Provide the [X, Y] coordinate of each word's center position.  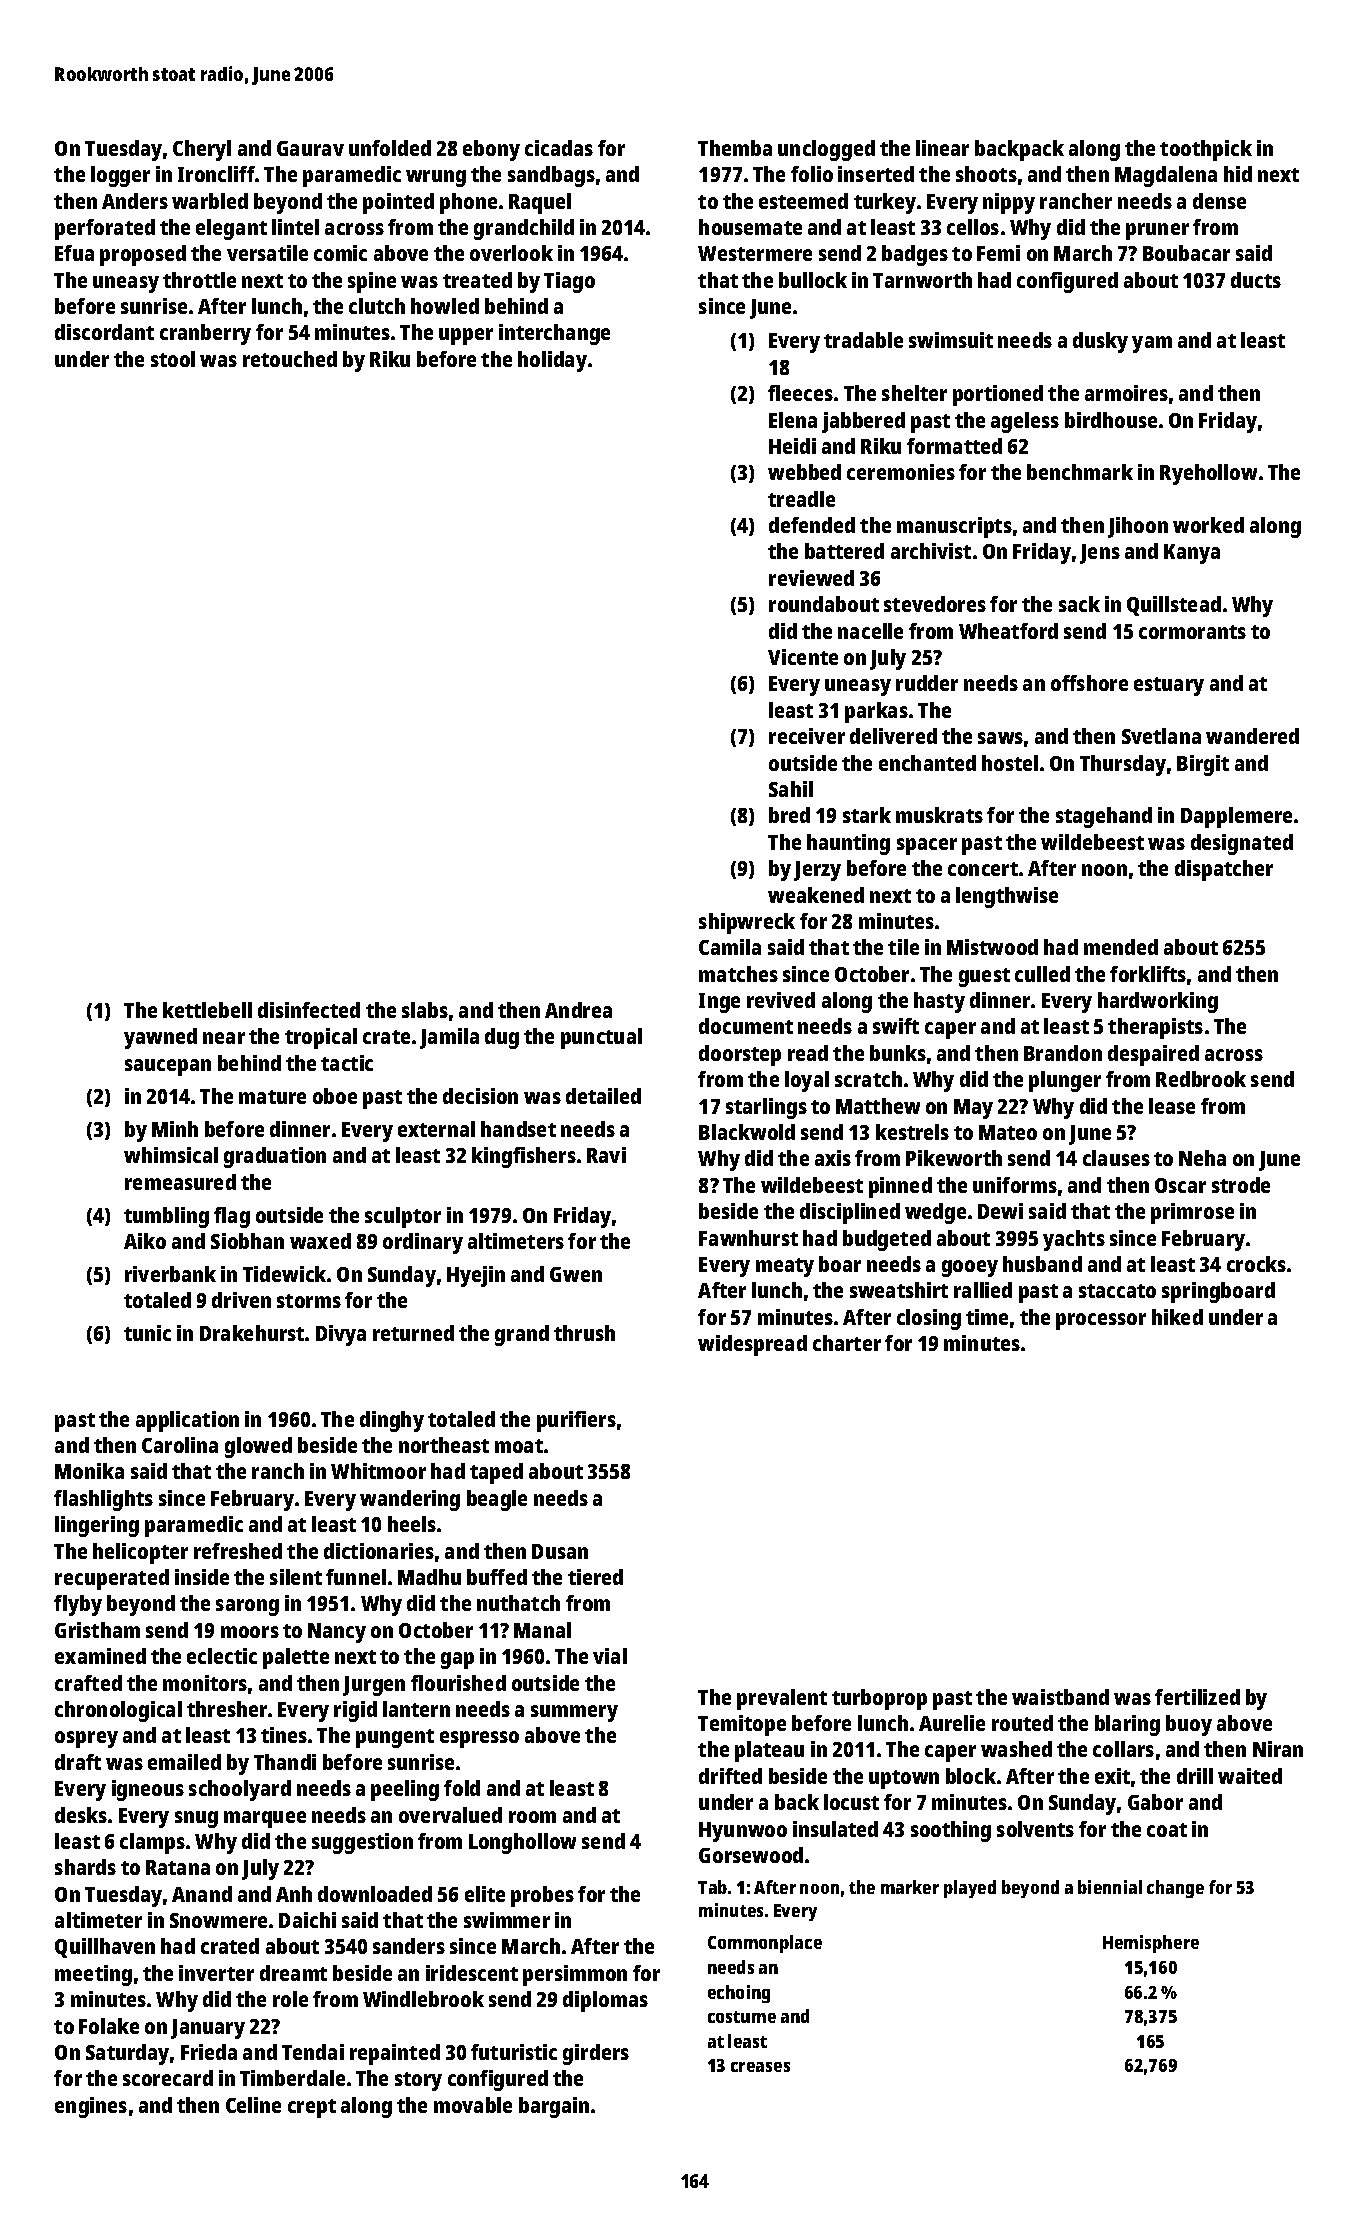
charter [847, 1343]
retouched [290, 359]
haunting [848, 844]
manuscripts [954, 527]
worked [1208, 525]
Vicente [803, 657]
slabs [425, 1010]
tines [284, 1735]
